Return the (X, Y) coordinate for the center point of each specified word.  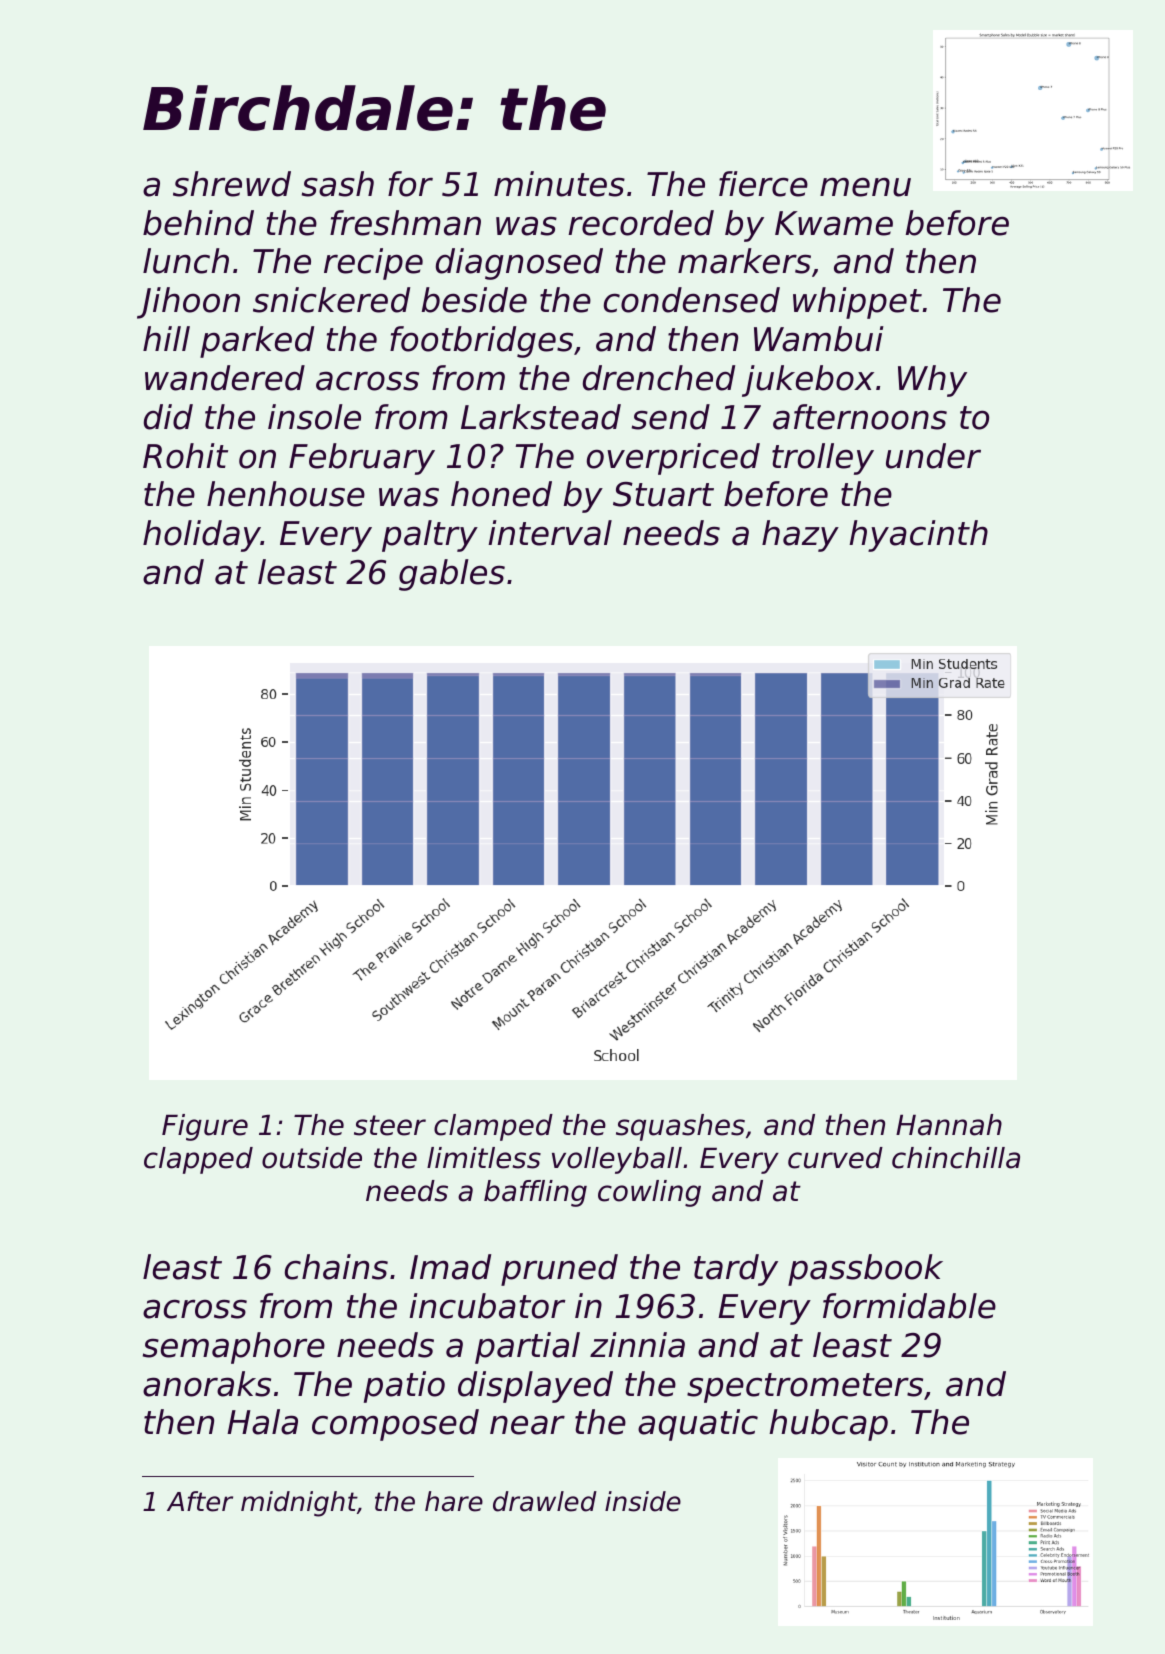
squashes (680, 1127)
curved (835, 1158)
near (527, 1425)
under (933, 456)
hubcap (828, 1425)
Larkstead (541, 417)
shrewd (232, 184)
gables (452, 575)
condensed (692, 300)
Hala (262, 1422)
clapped (198, 1160)
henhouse (286, 494)
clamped (493, 1127)
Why (932, 381)
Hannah (949, 1125)
